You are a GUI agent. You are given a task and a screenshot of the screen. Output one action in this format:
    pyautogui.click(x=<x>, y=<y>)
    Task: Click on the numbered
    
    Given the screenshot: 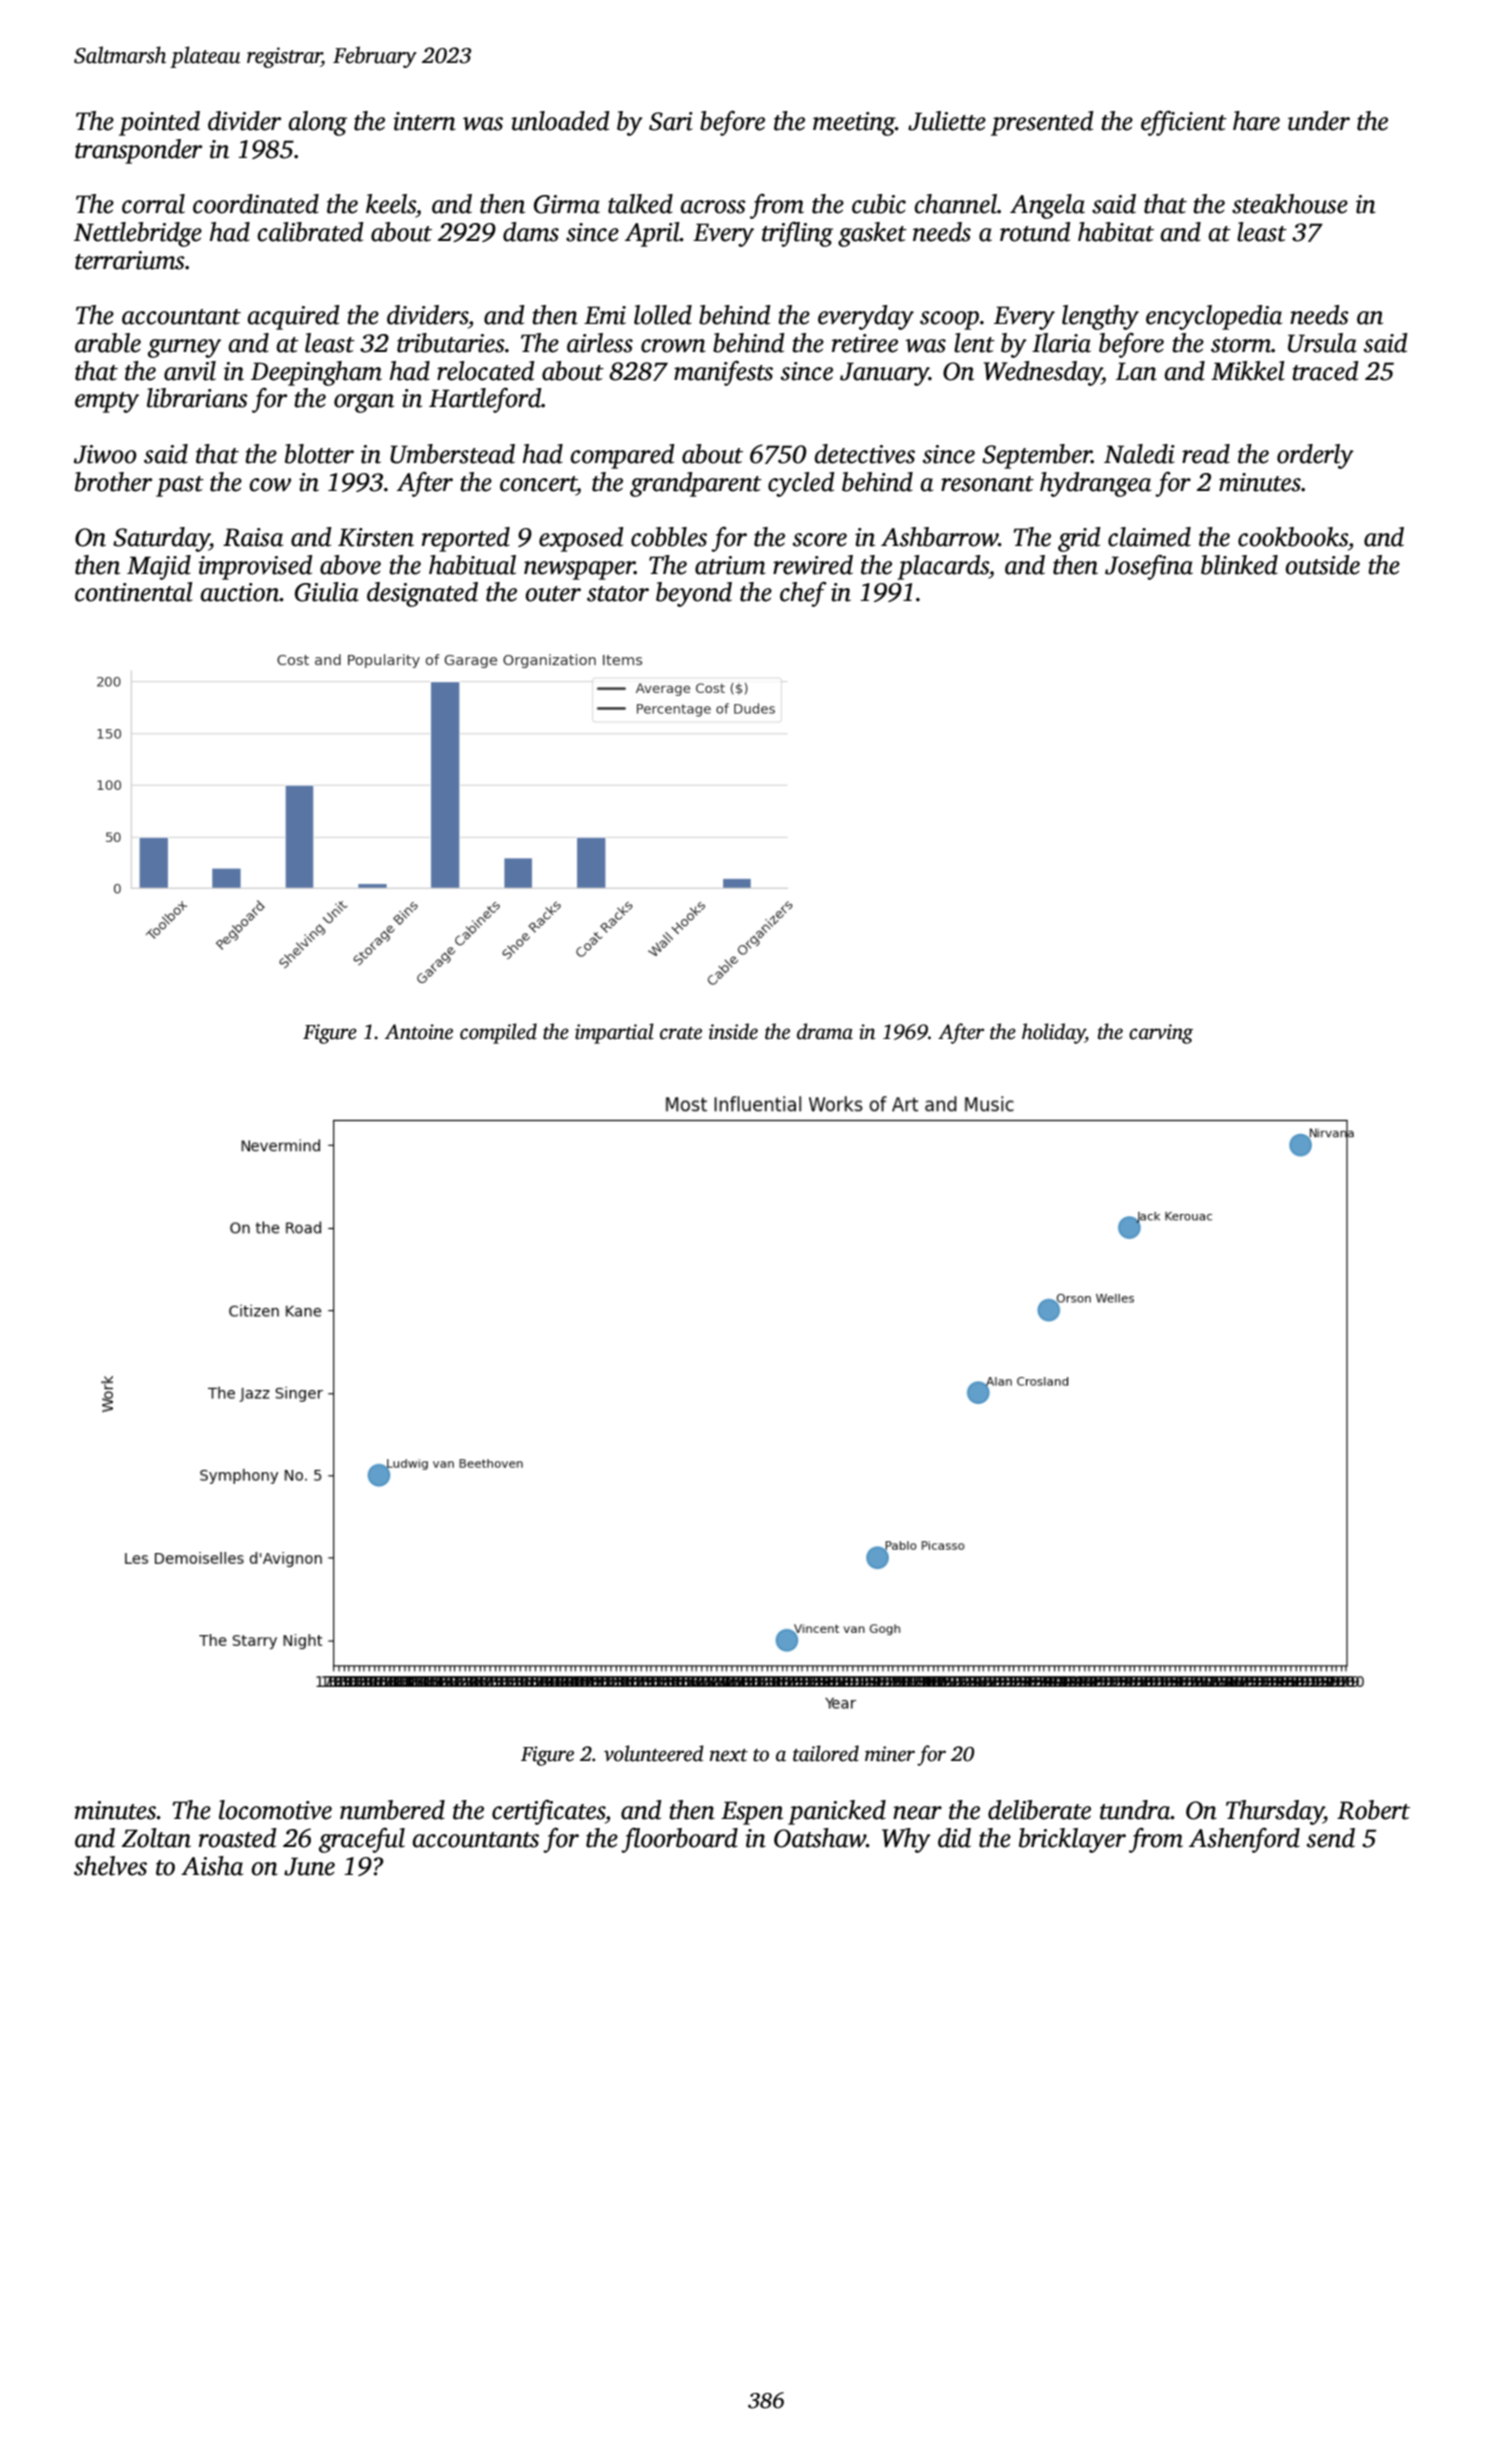 What is the action you would take?
    pyautogui.click(x=392, y=1810)
